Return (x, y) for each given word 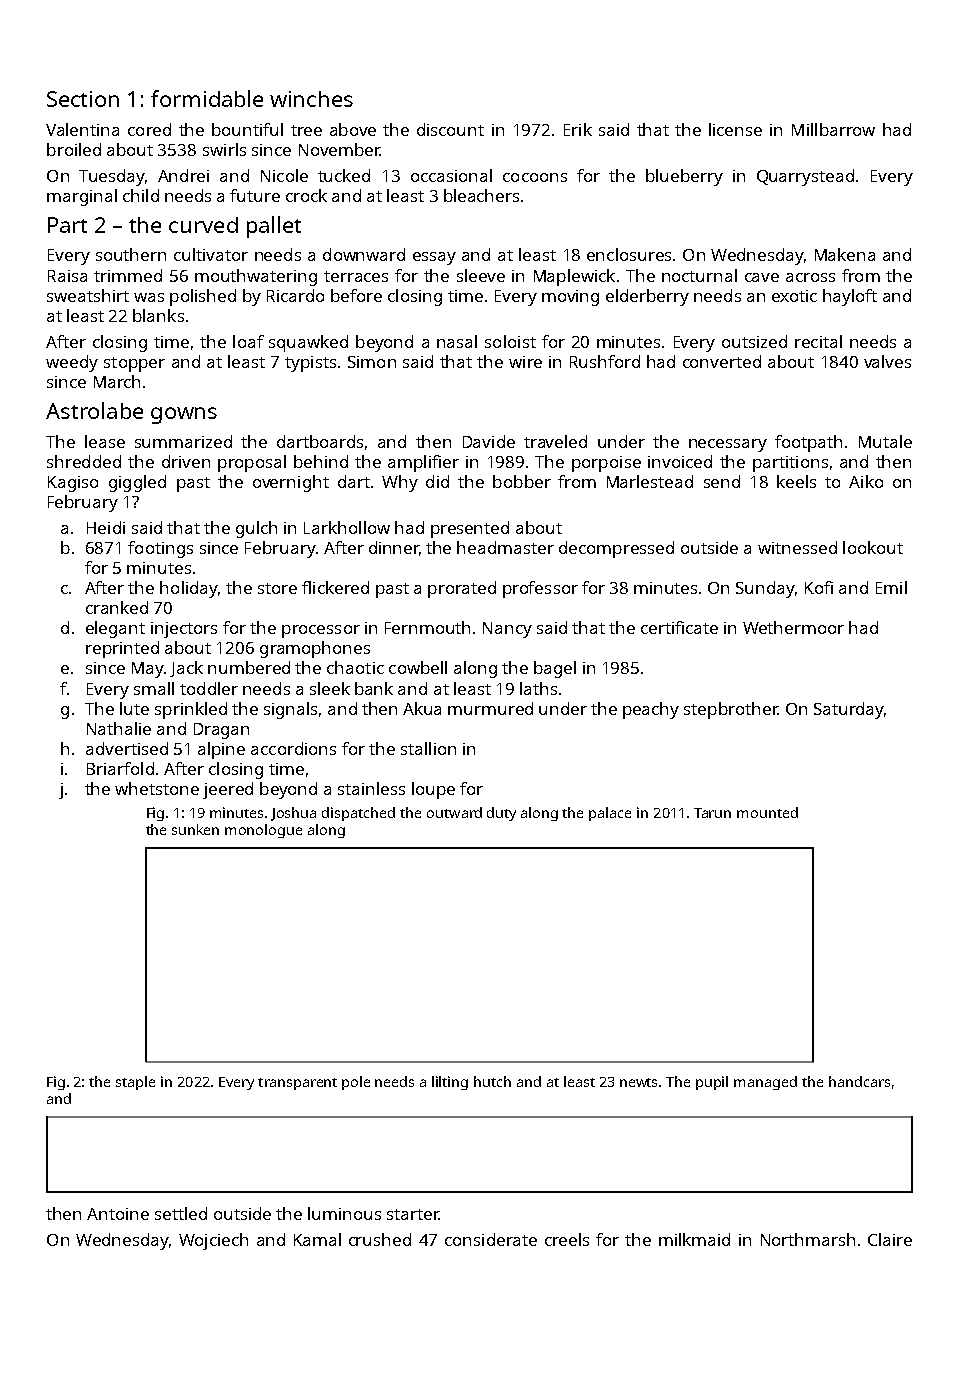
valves (887, 361)
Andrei (183, 175)
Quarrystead (805, 177)
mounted (767, 812)
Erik (578, 129)
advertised (127, 748)
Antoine (118, 1214)
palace (610, 814)
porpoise (606, 464)
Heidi (106, 527)
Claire (890, 1239)
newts (640, 1082)
